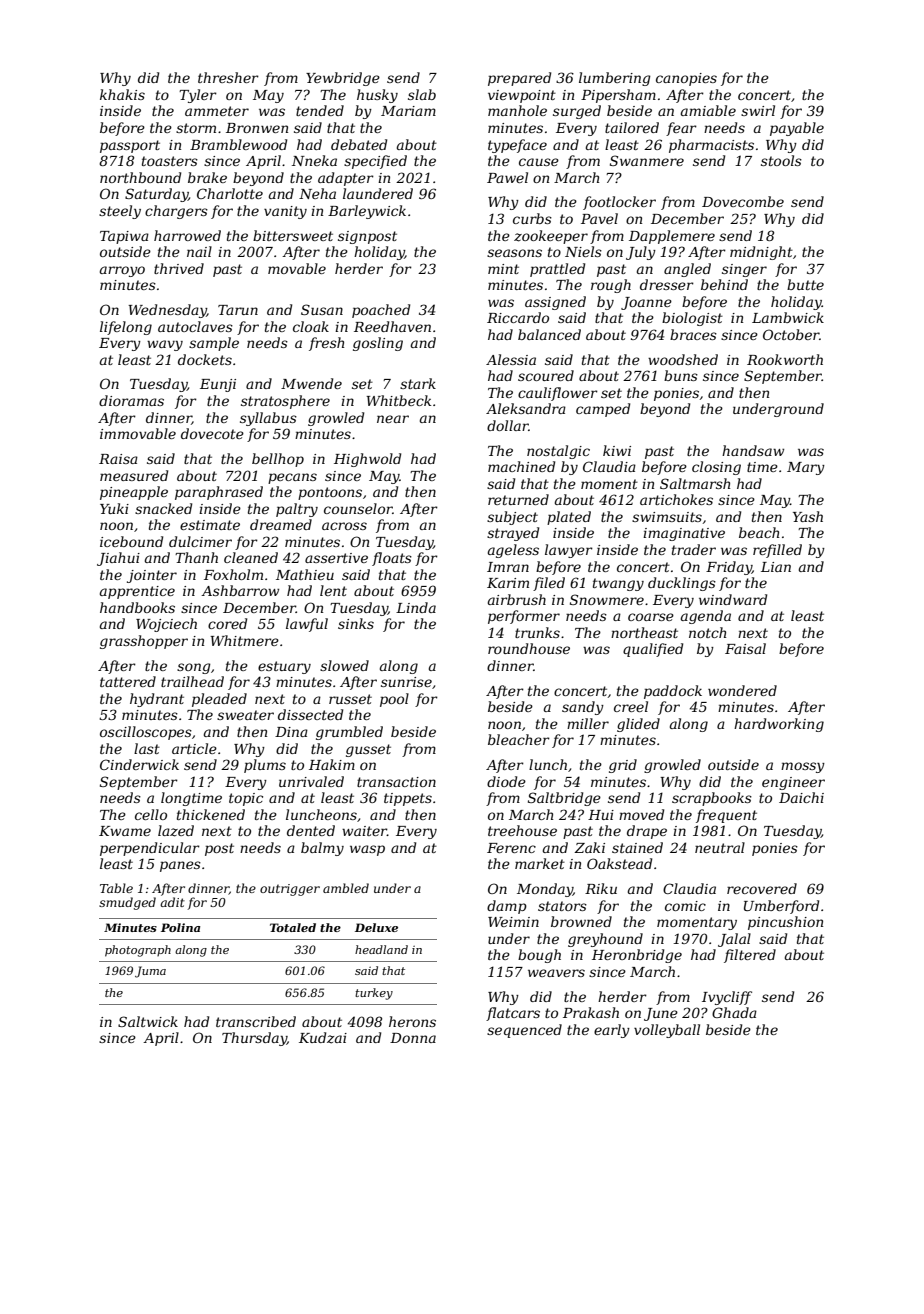 This page has width=924, height=1314. What do you see at coordinates (695, 483) in the page?
I see `Saltmarsh` at bounding box center [695, 483].
